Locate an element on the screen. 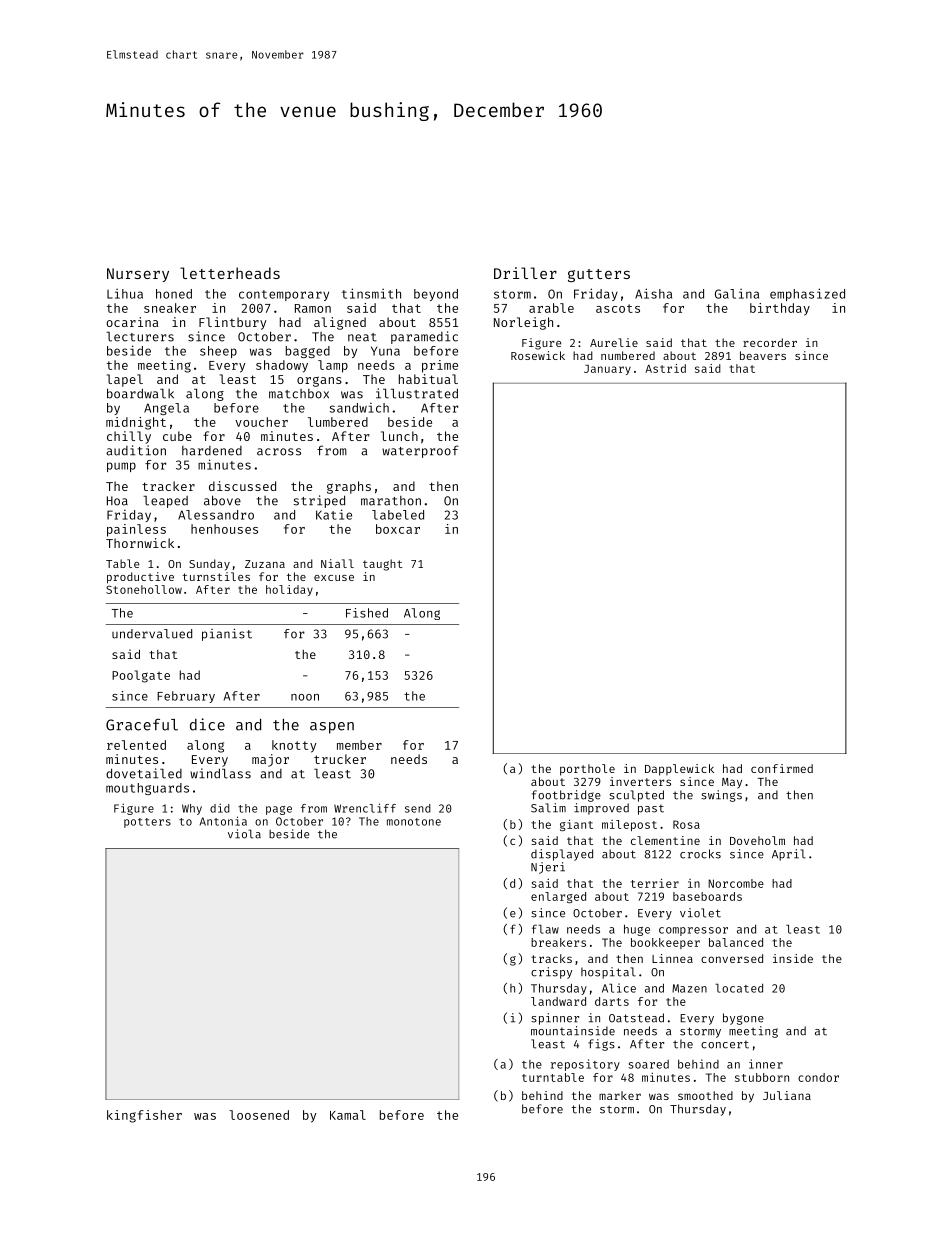  viola is located at coordinates (244, 834).
